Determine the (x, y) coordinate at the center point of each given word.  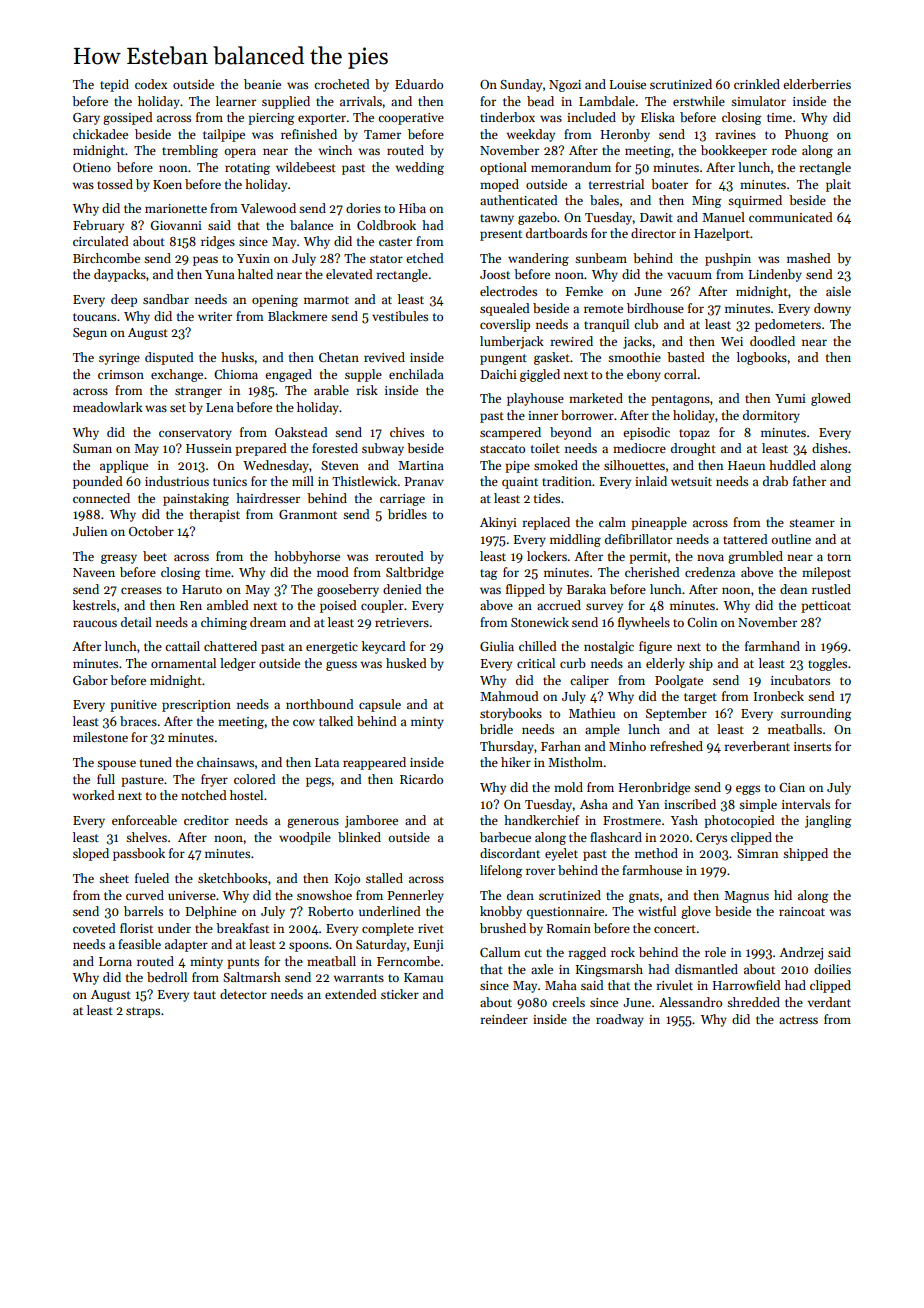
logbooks (762, 358)
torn (839, 557)
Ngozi (565, 86)
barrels (143, 911)
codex (151, 84)
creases (141, 590)
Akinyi (498, 523)
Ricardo (421, 779)
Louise (628, 84)
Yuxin (253, 258)
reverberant (757, 746)
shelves (146, 837)
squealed (504, 309)
